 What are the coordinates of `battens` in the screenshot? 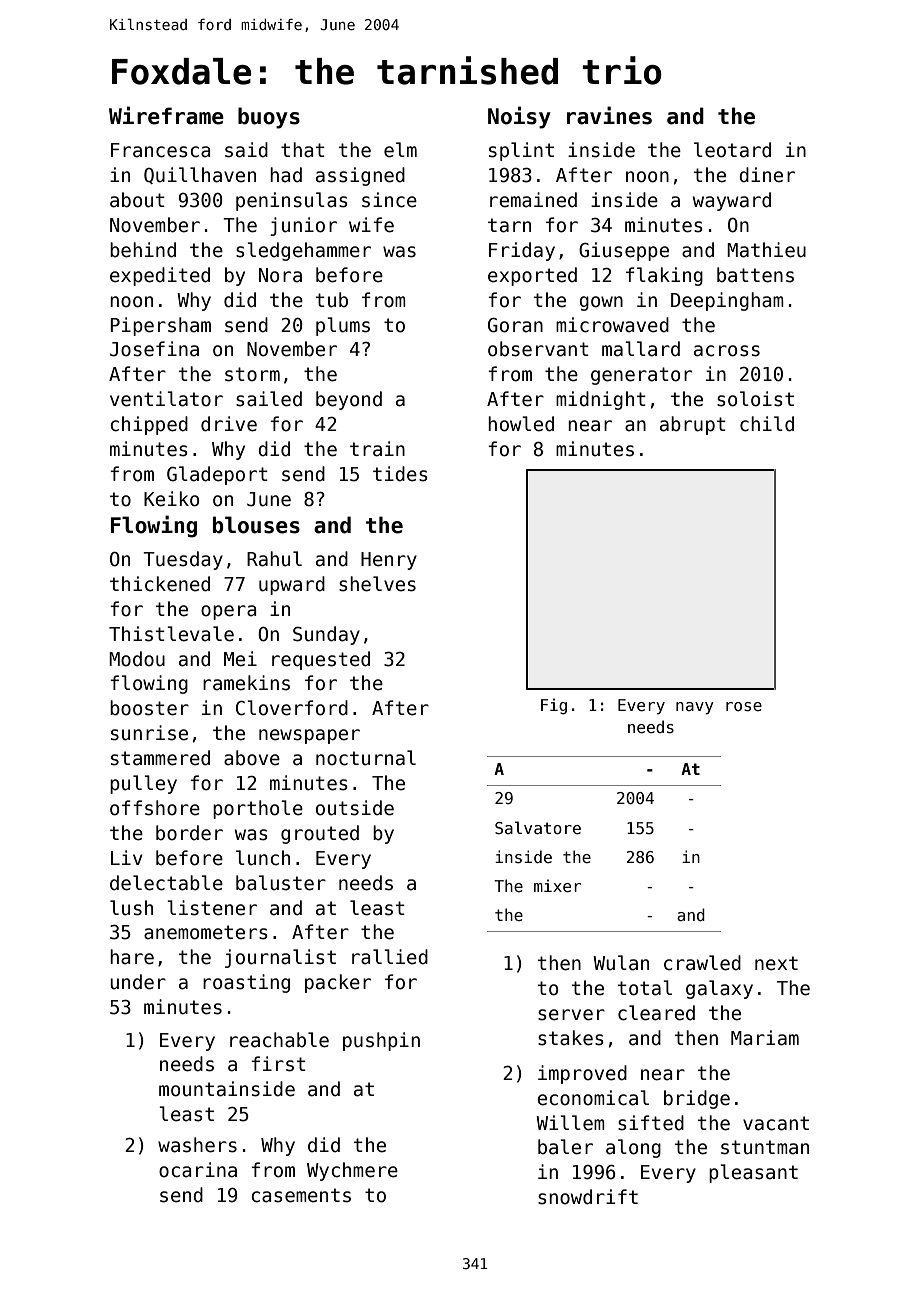 It's located at (755, 275).
